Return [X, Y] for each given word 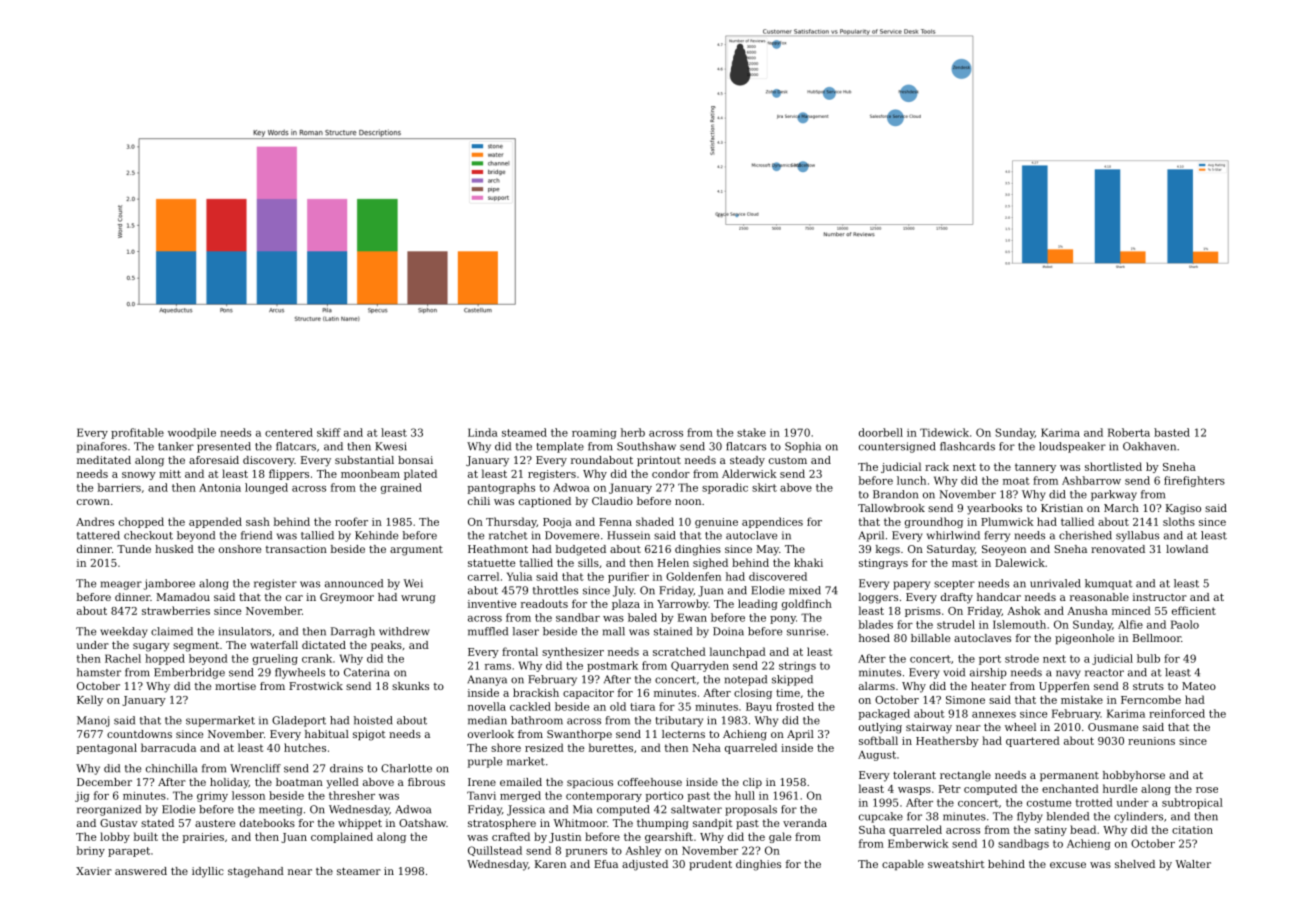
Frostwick [316, 686]
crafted [511, 836]
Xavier [94, 871]
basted [1172, 432]
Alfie [1130, 624]
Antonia [220, 488]
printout [659, 461]
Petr [950, 789]
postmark [612, 666]
